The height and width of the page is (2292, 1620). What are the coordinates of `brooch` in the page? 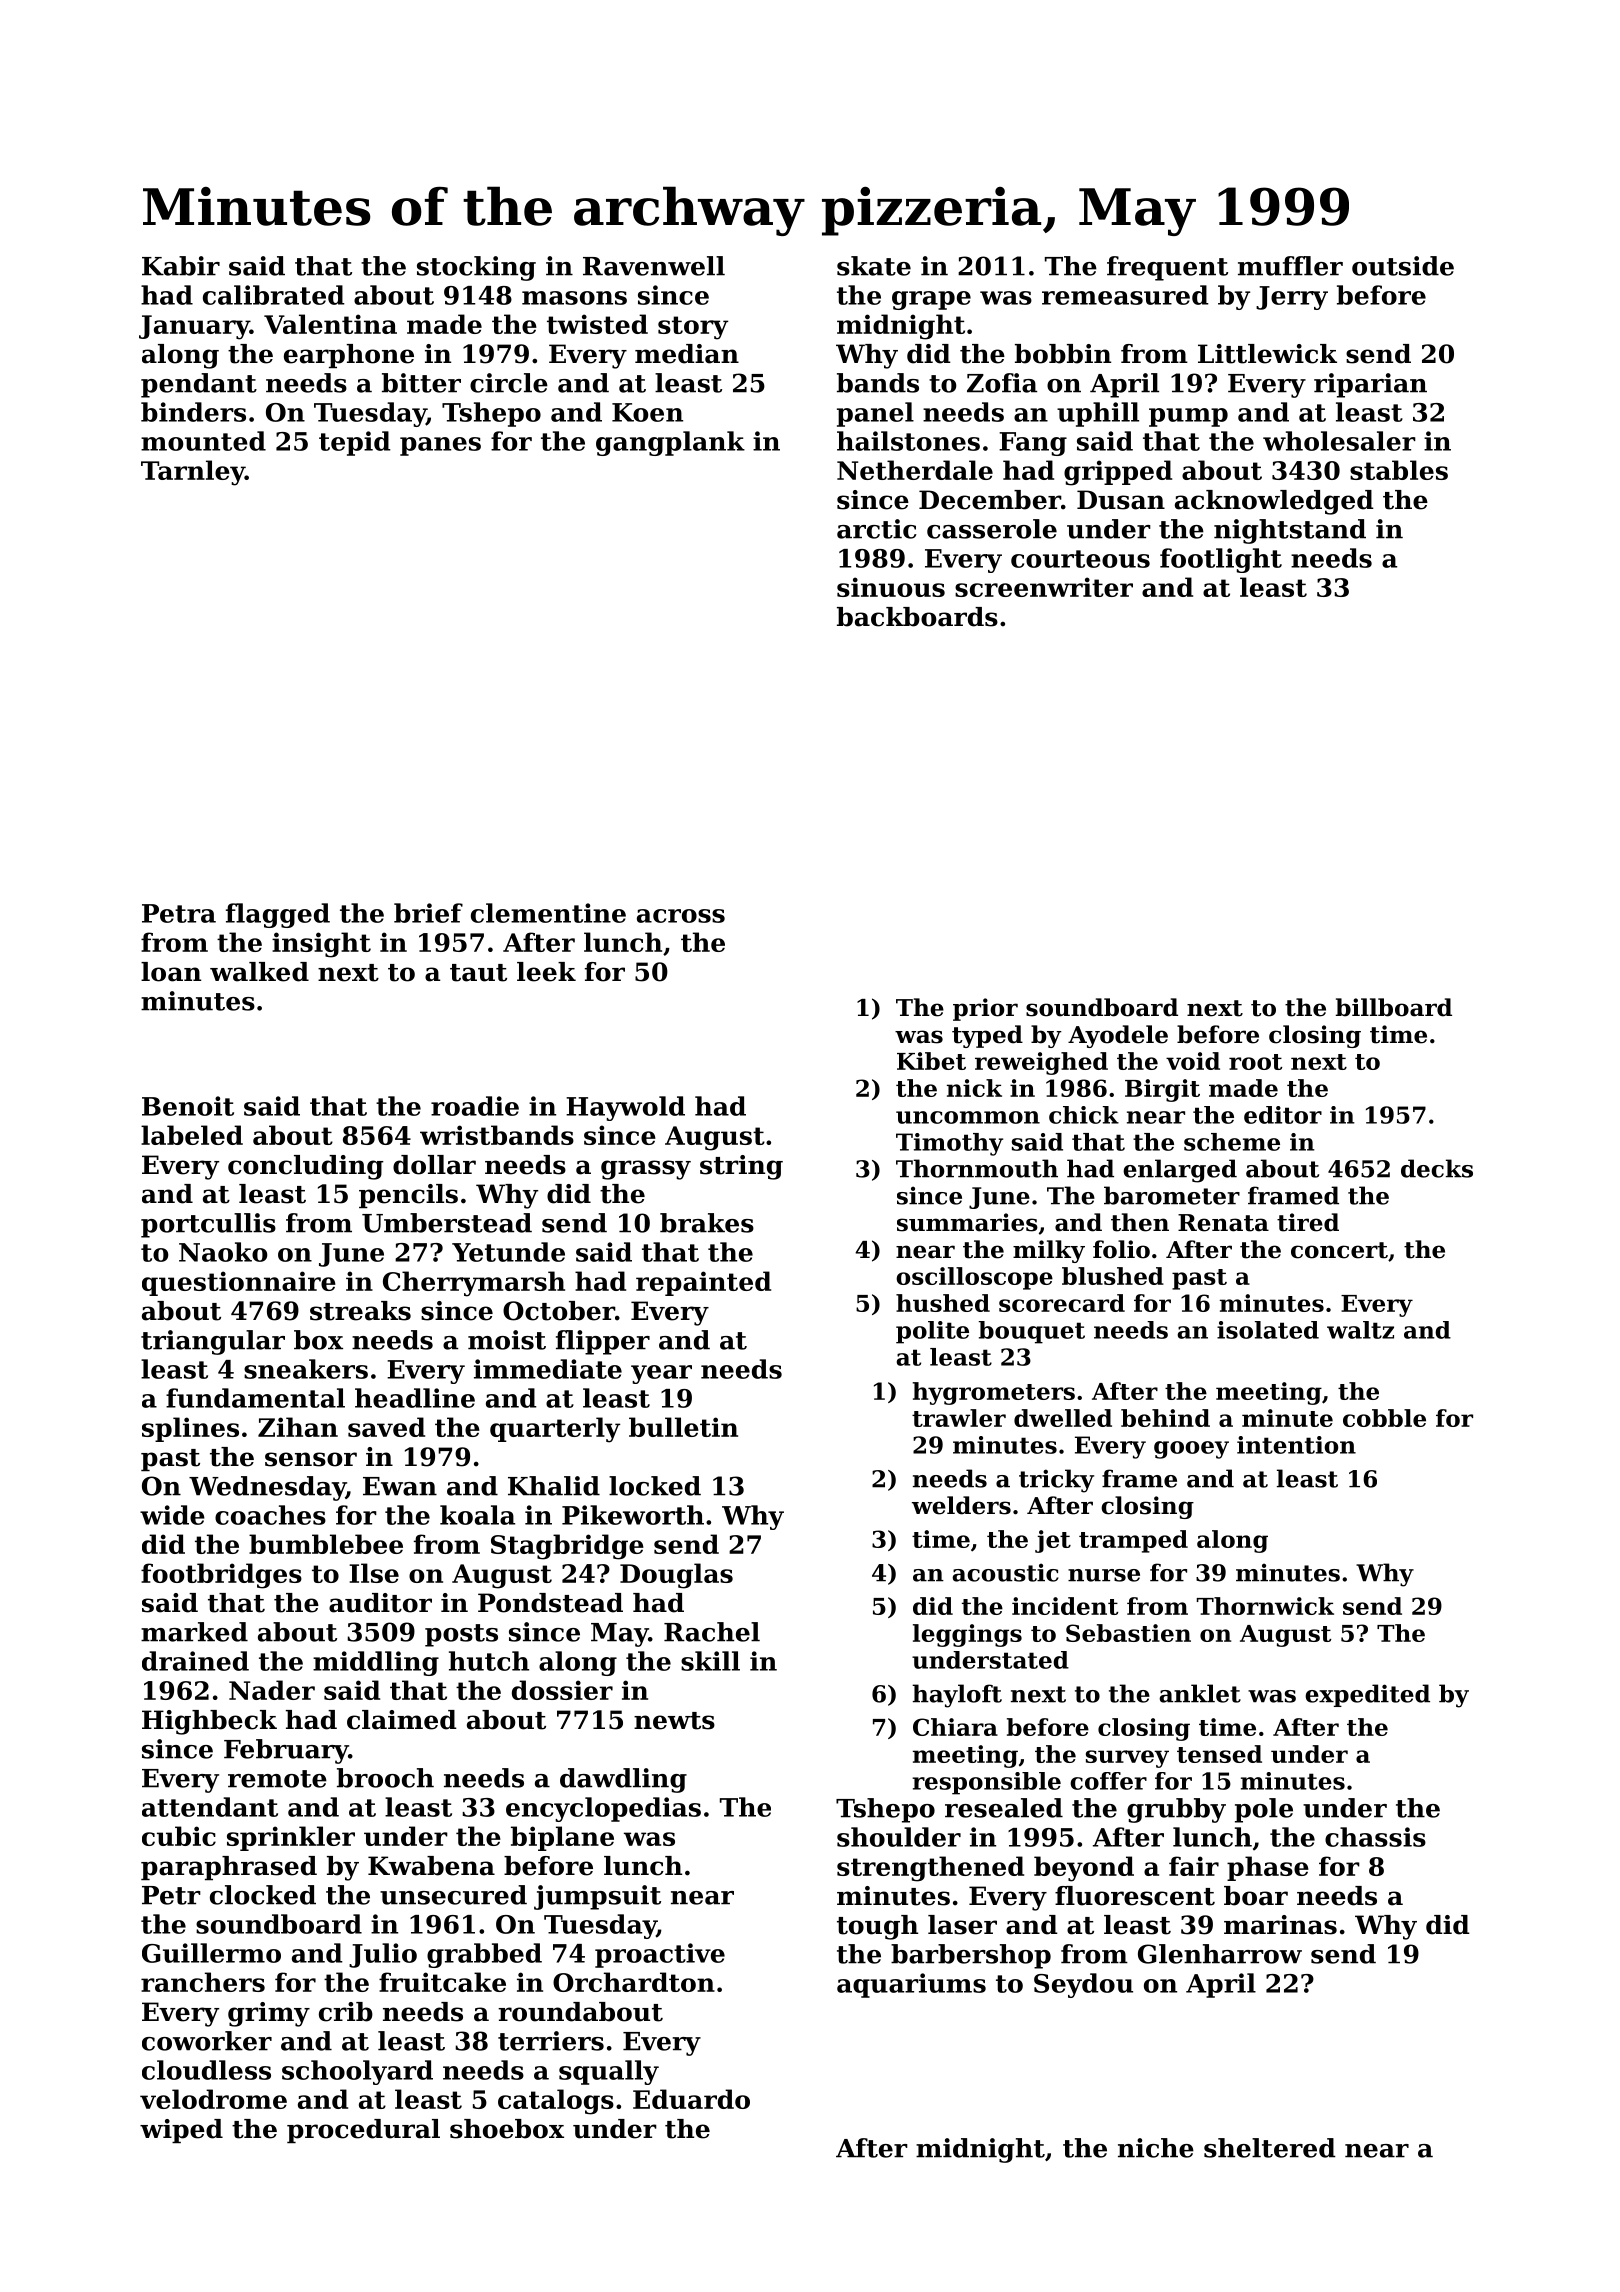 It's located at (385, 1778).
